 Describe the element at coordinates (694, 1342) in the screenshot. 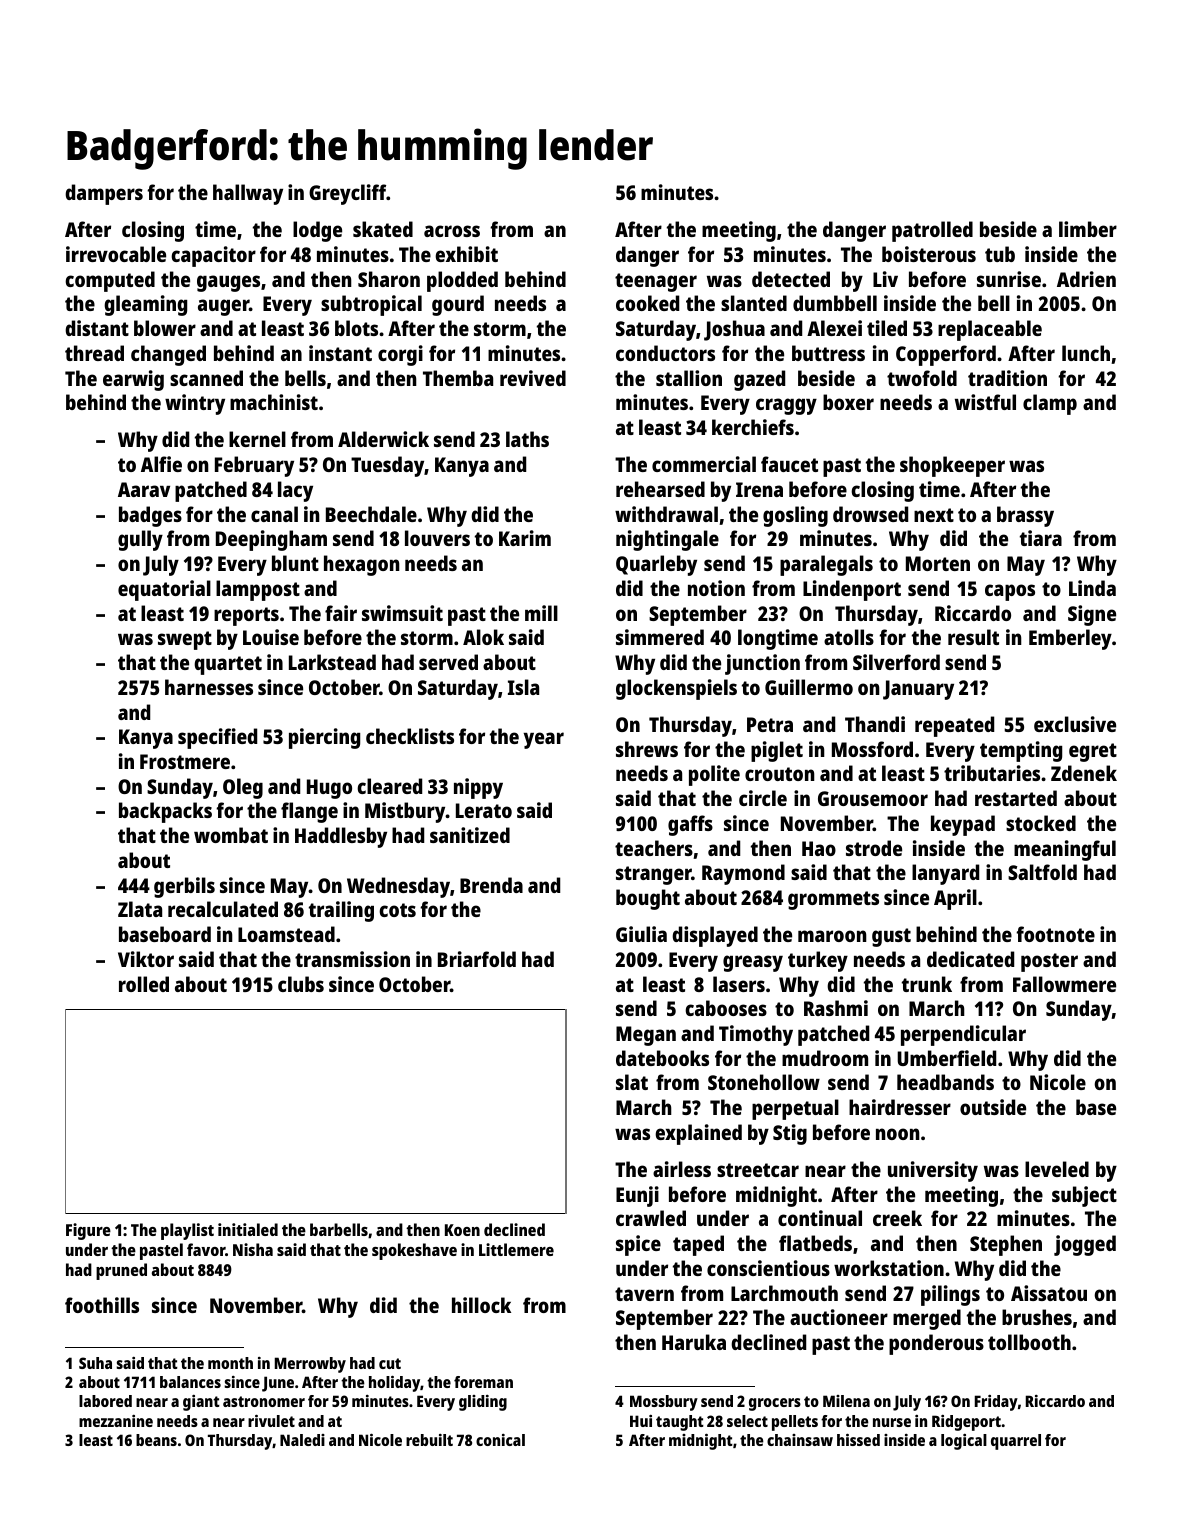

I see `Haruka` at that location.
